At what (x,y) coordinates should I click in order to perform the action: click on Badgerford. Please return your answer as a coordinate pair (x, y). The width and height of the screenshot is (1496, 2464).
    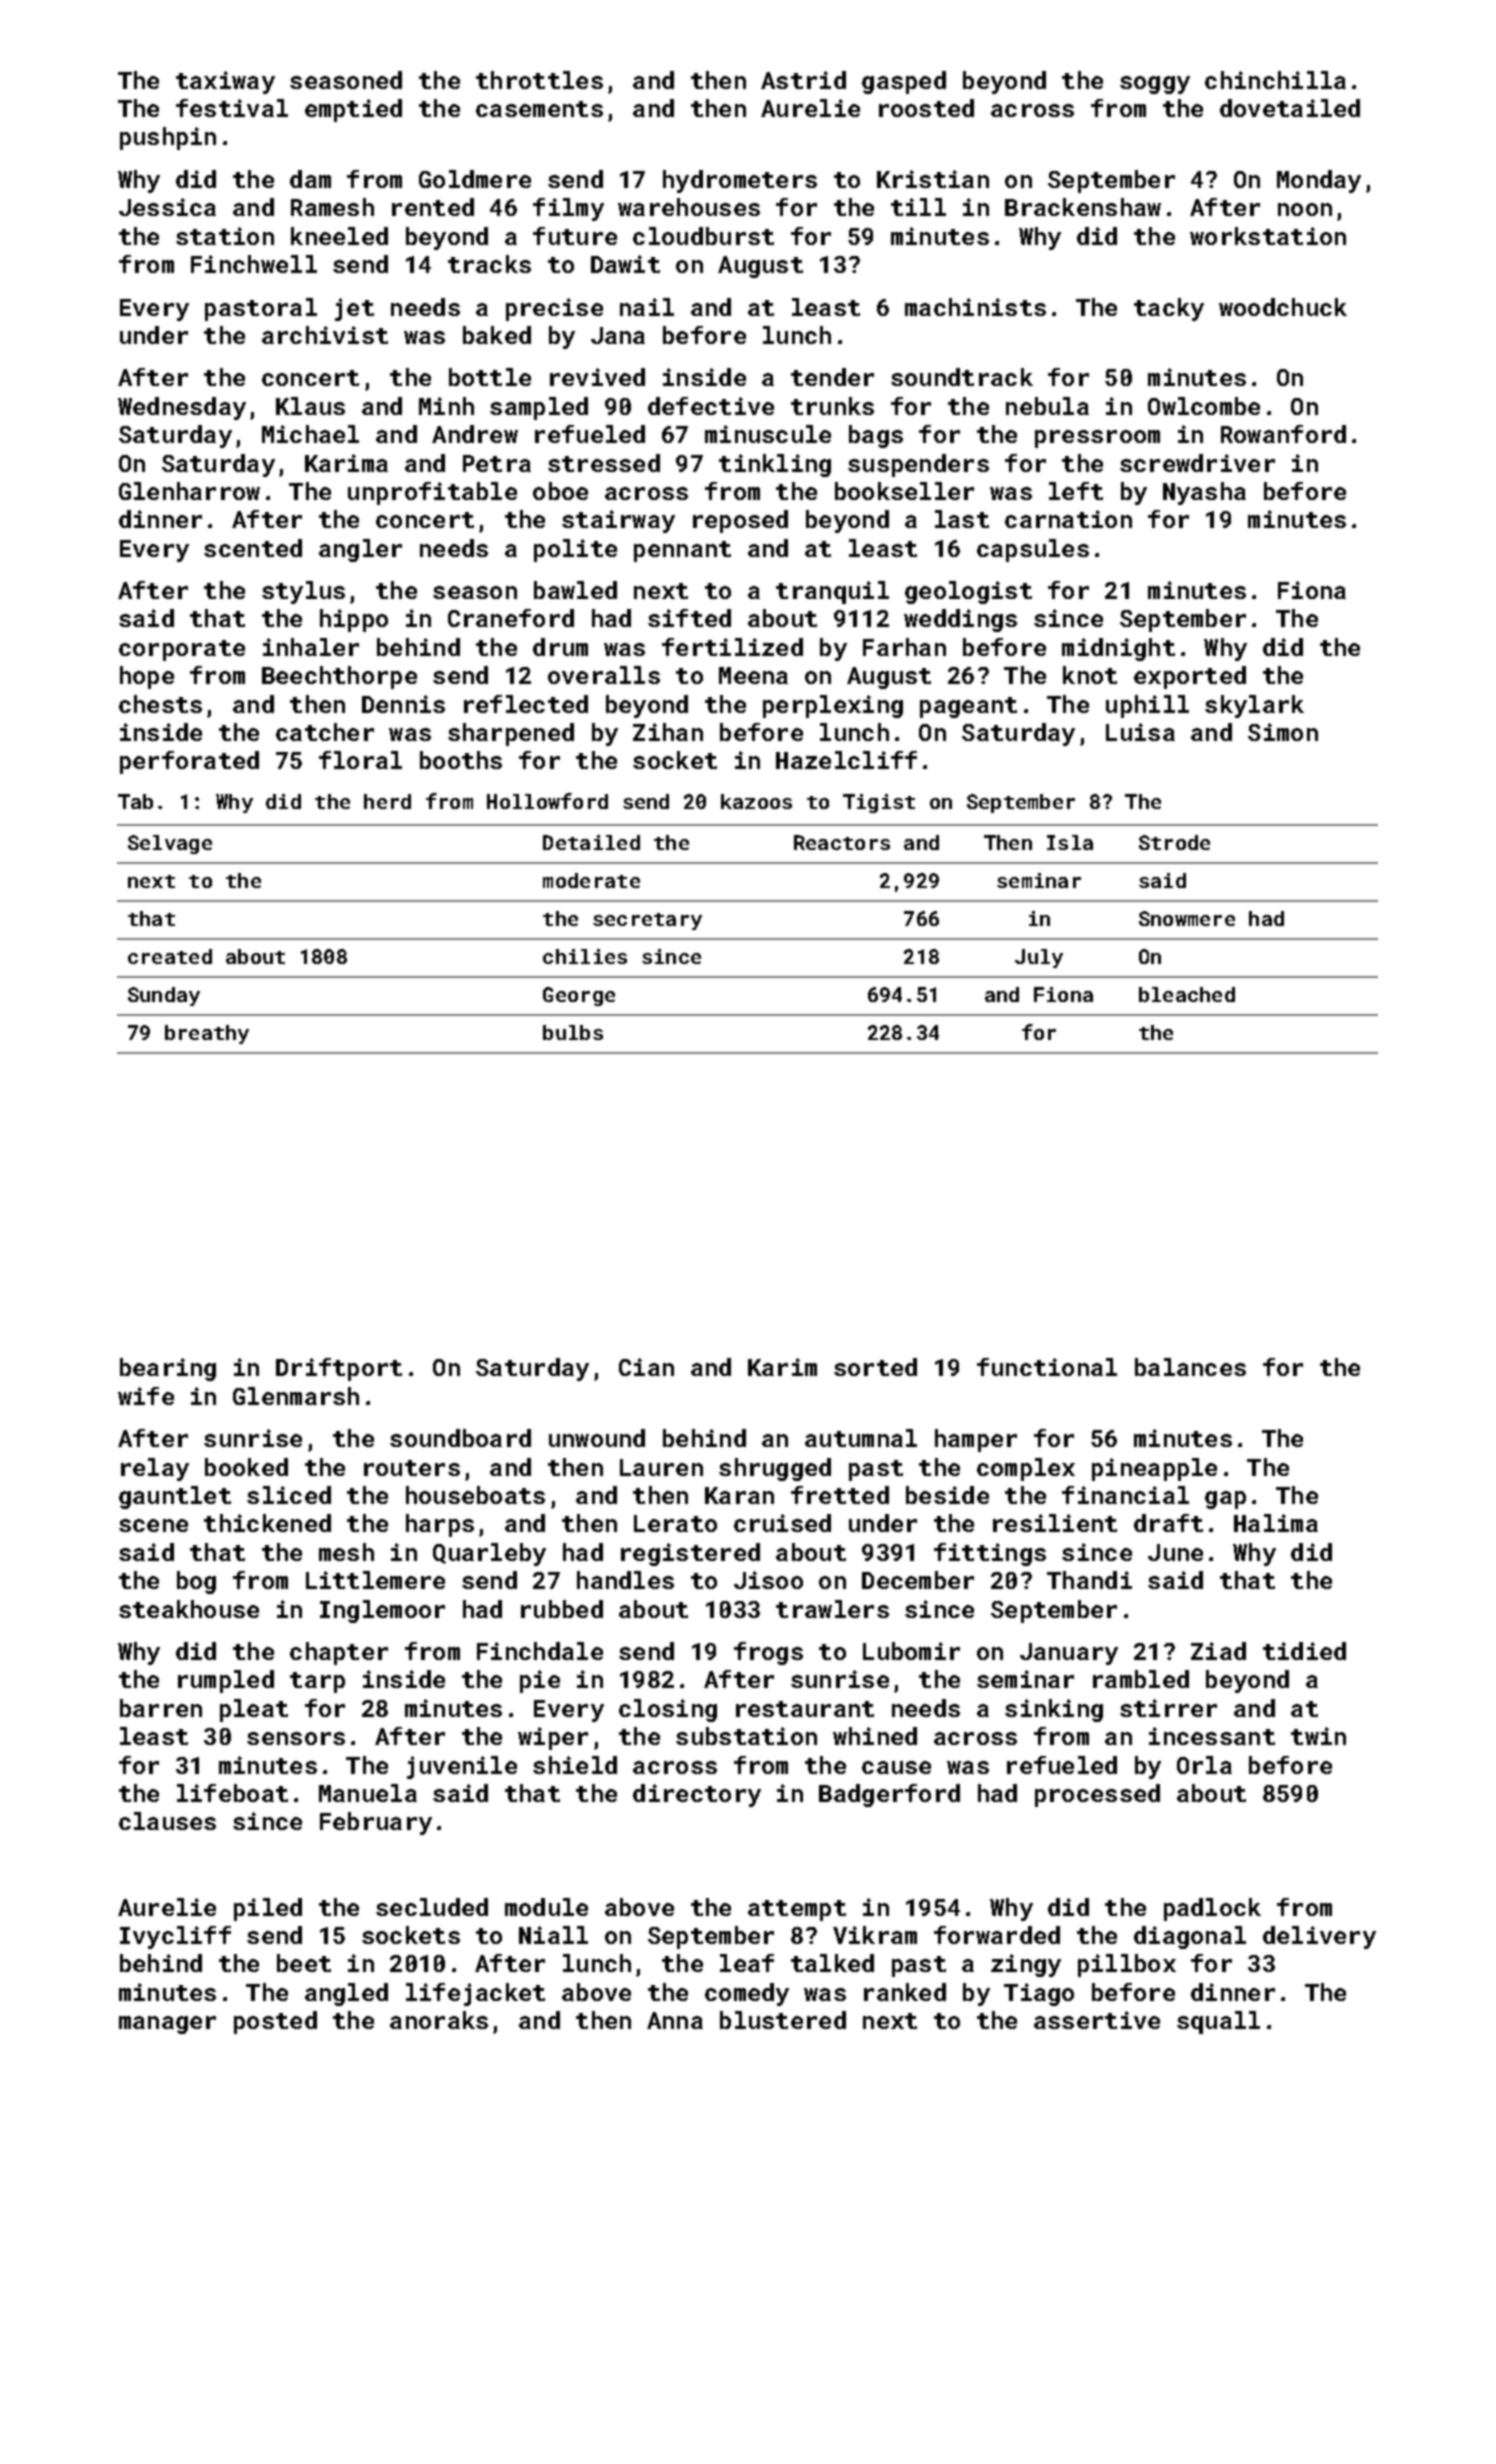
    Looking at the image, I should click on (889, 1795).
